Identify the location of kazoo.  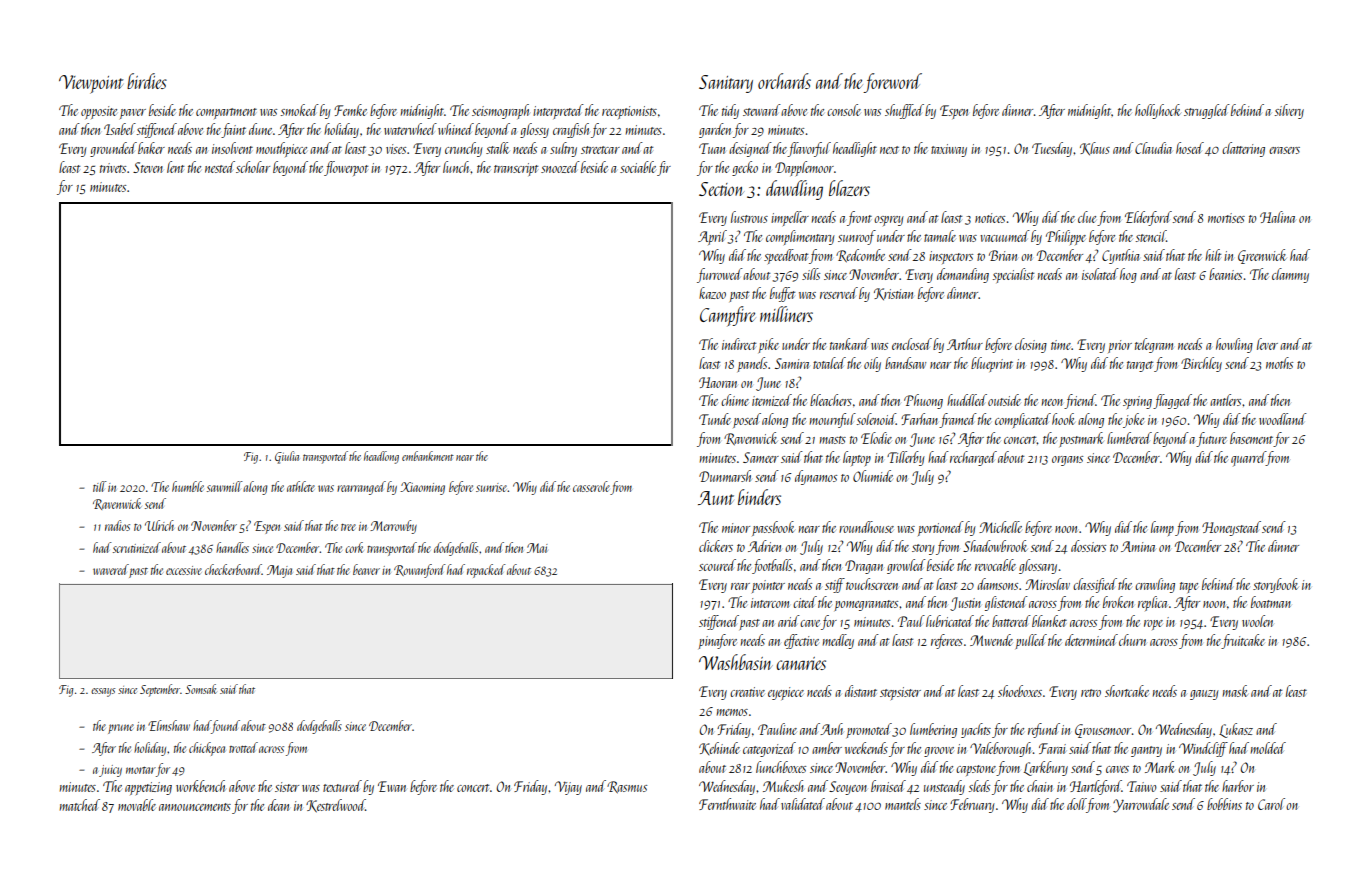
(712, 293).
